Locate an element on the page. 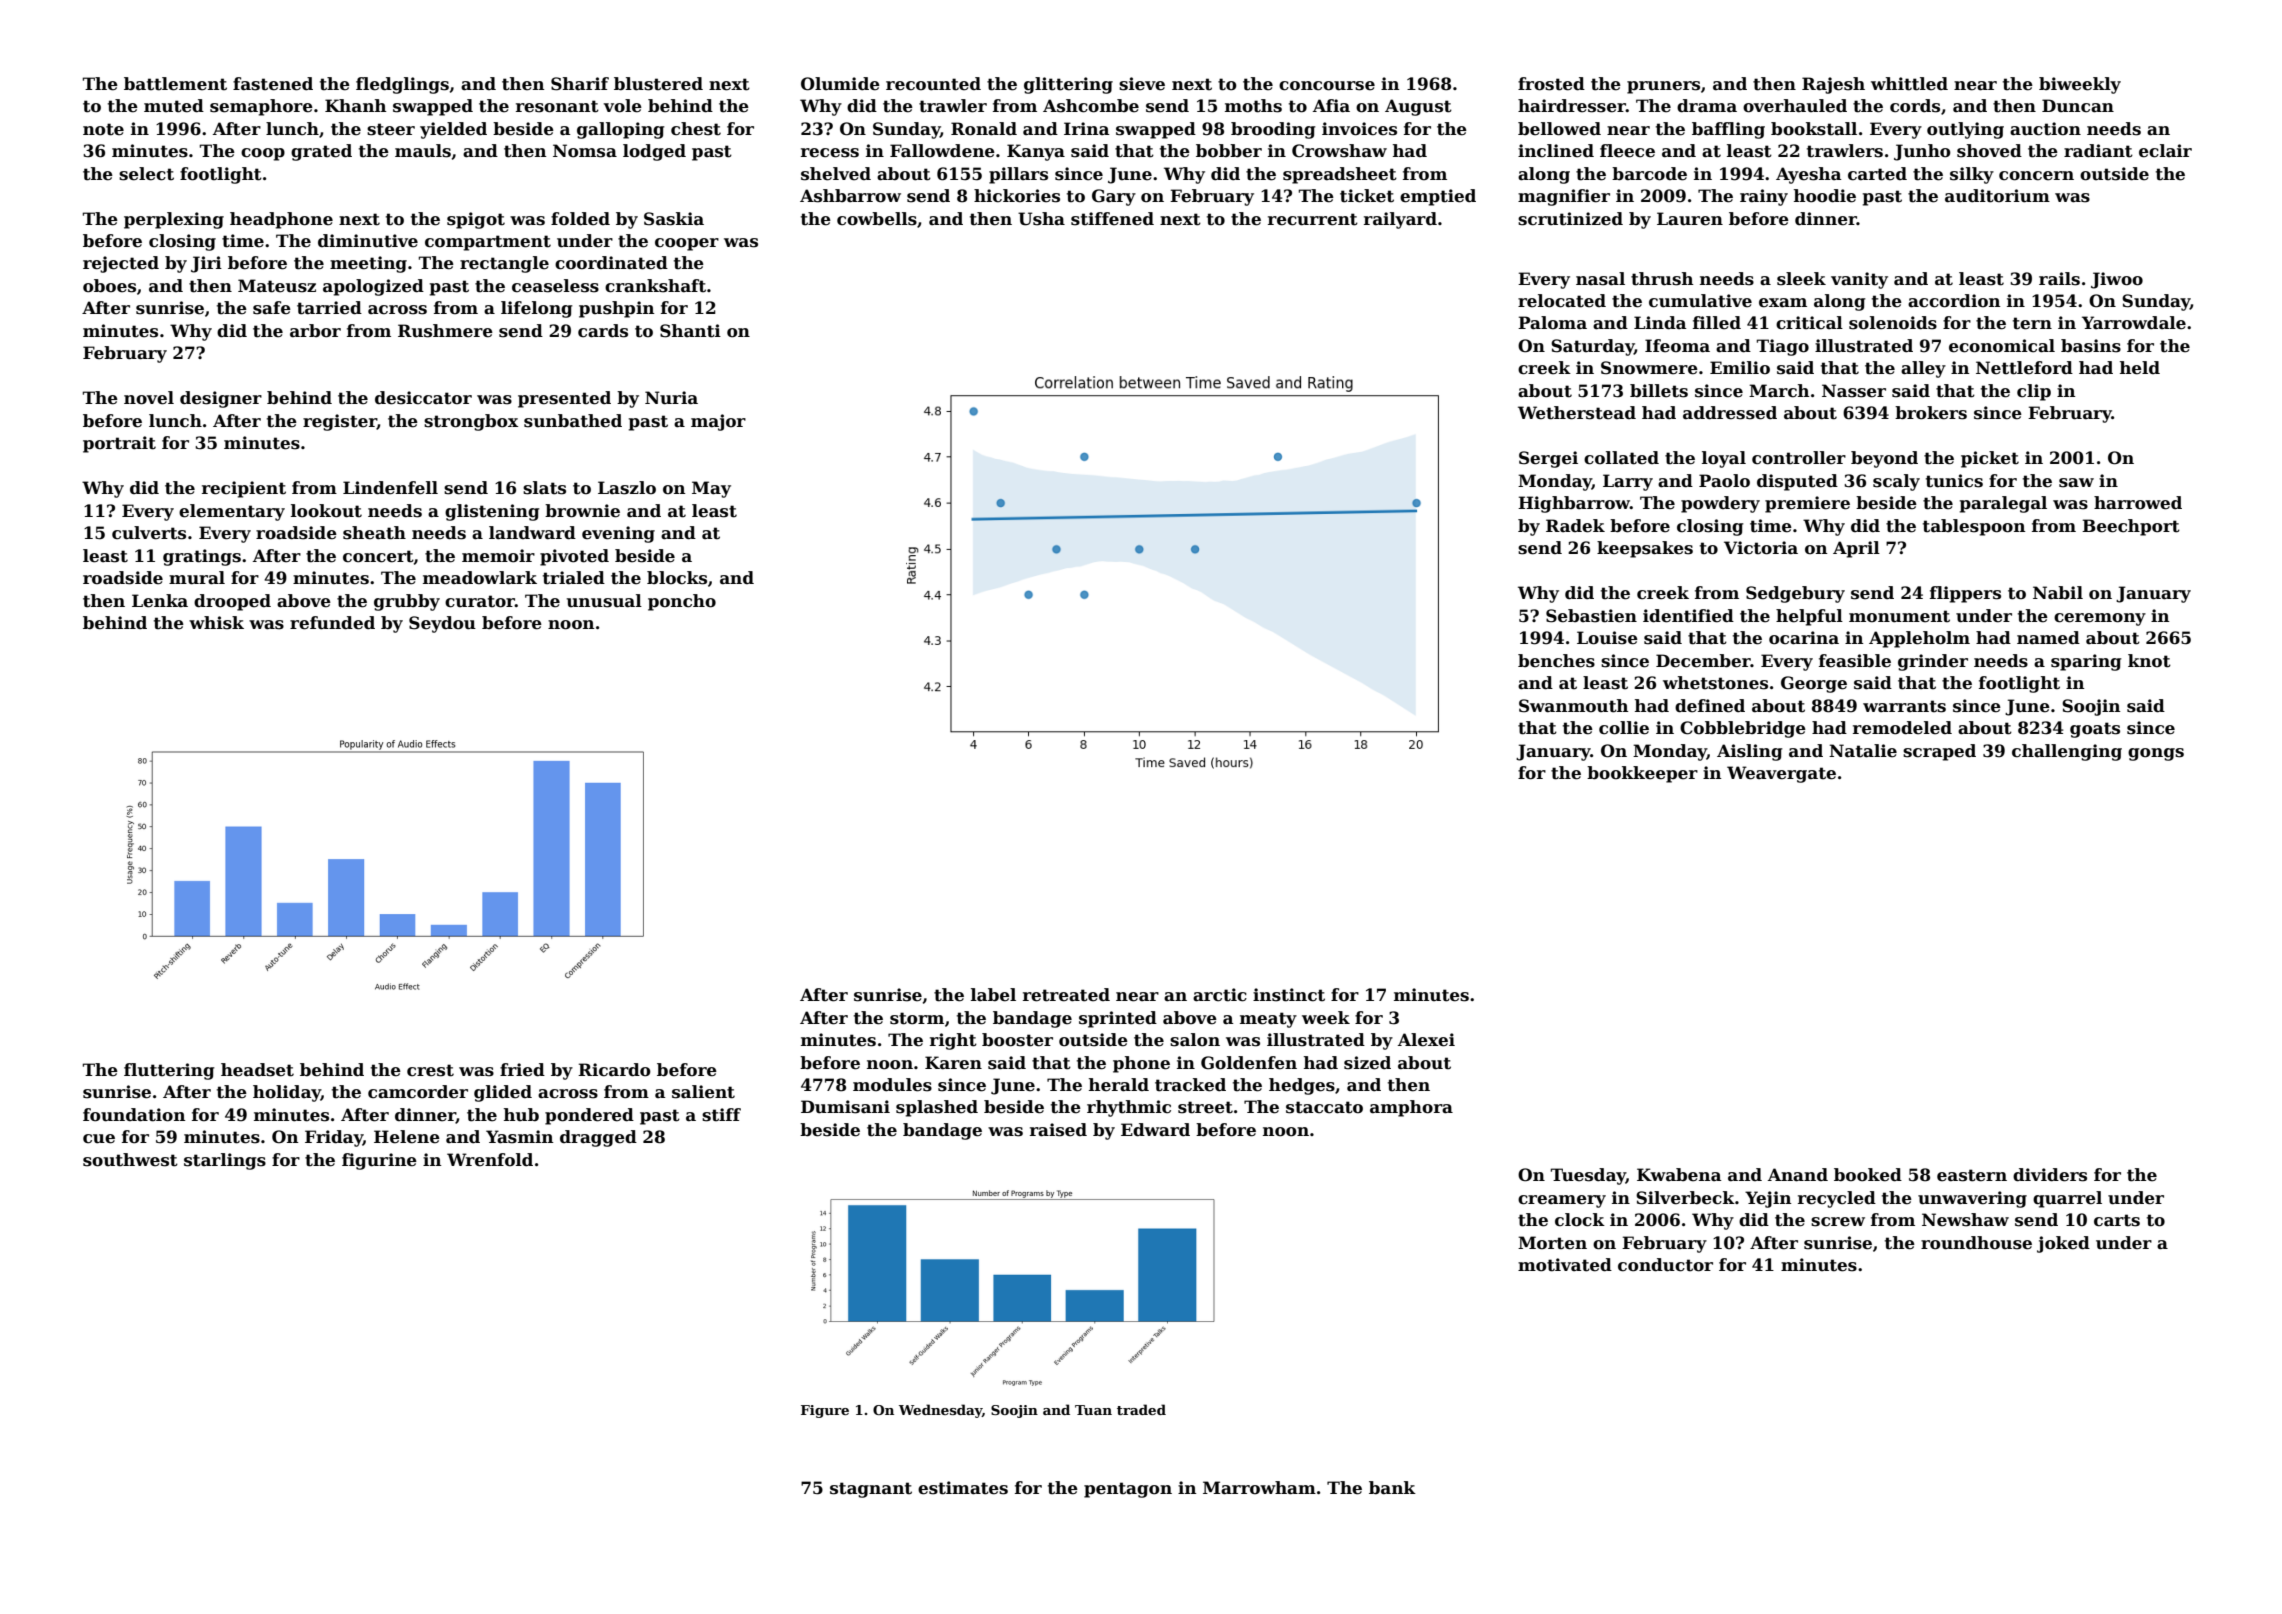  Fallowdene is located at coordinates (942, 151).
